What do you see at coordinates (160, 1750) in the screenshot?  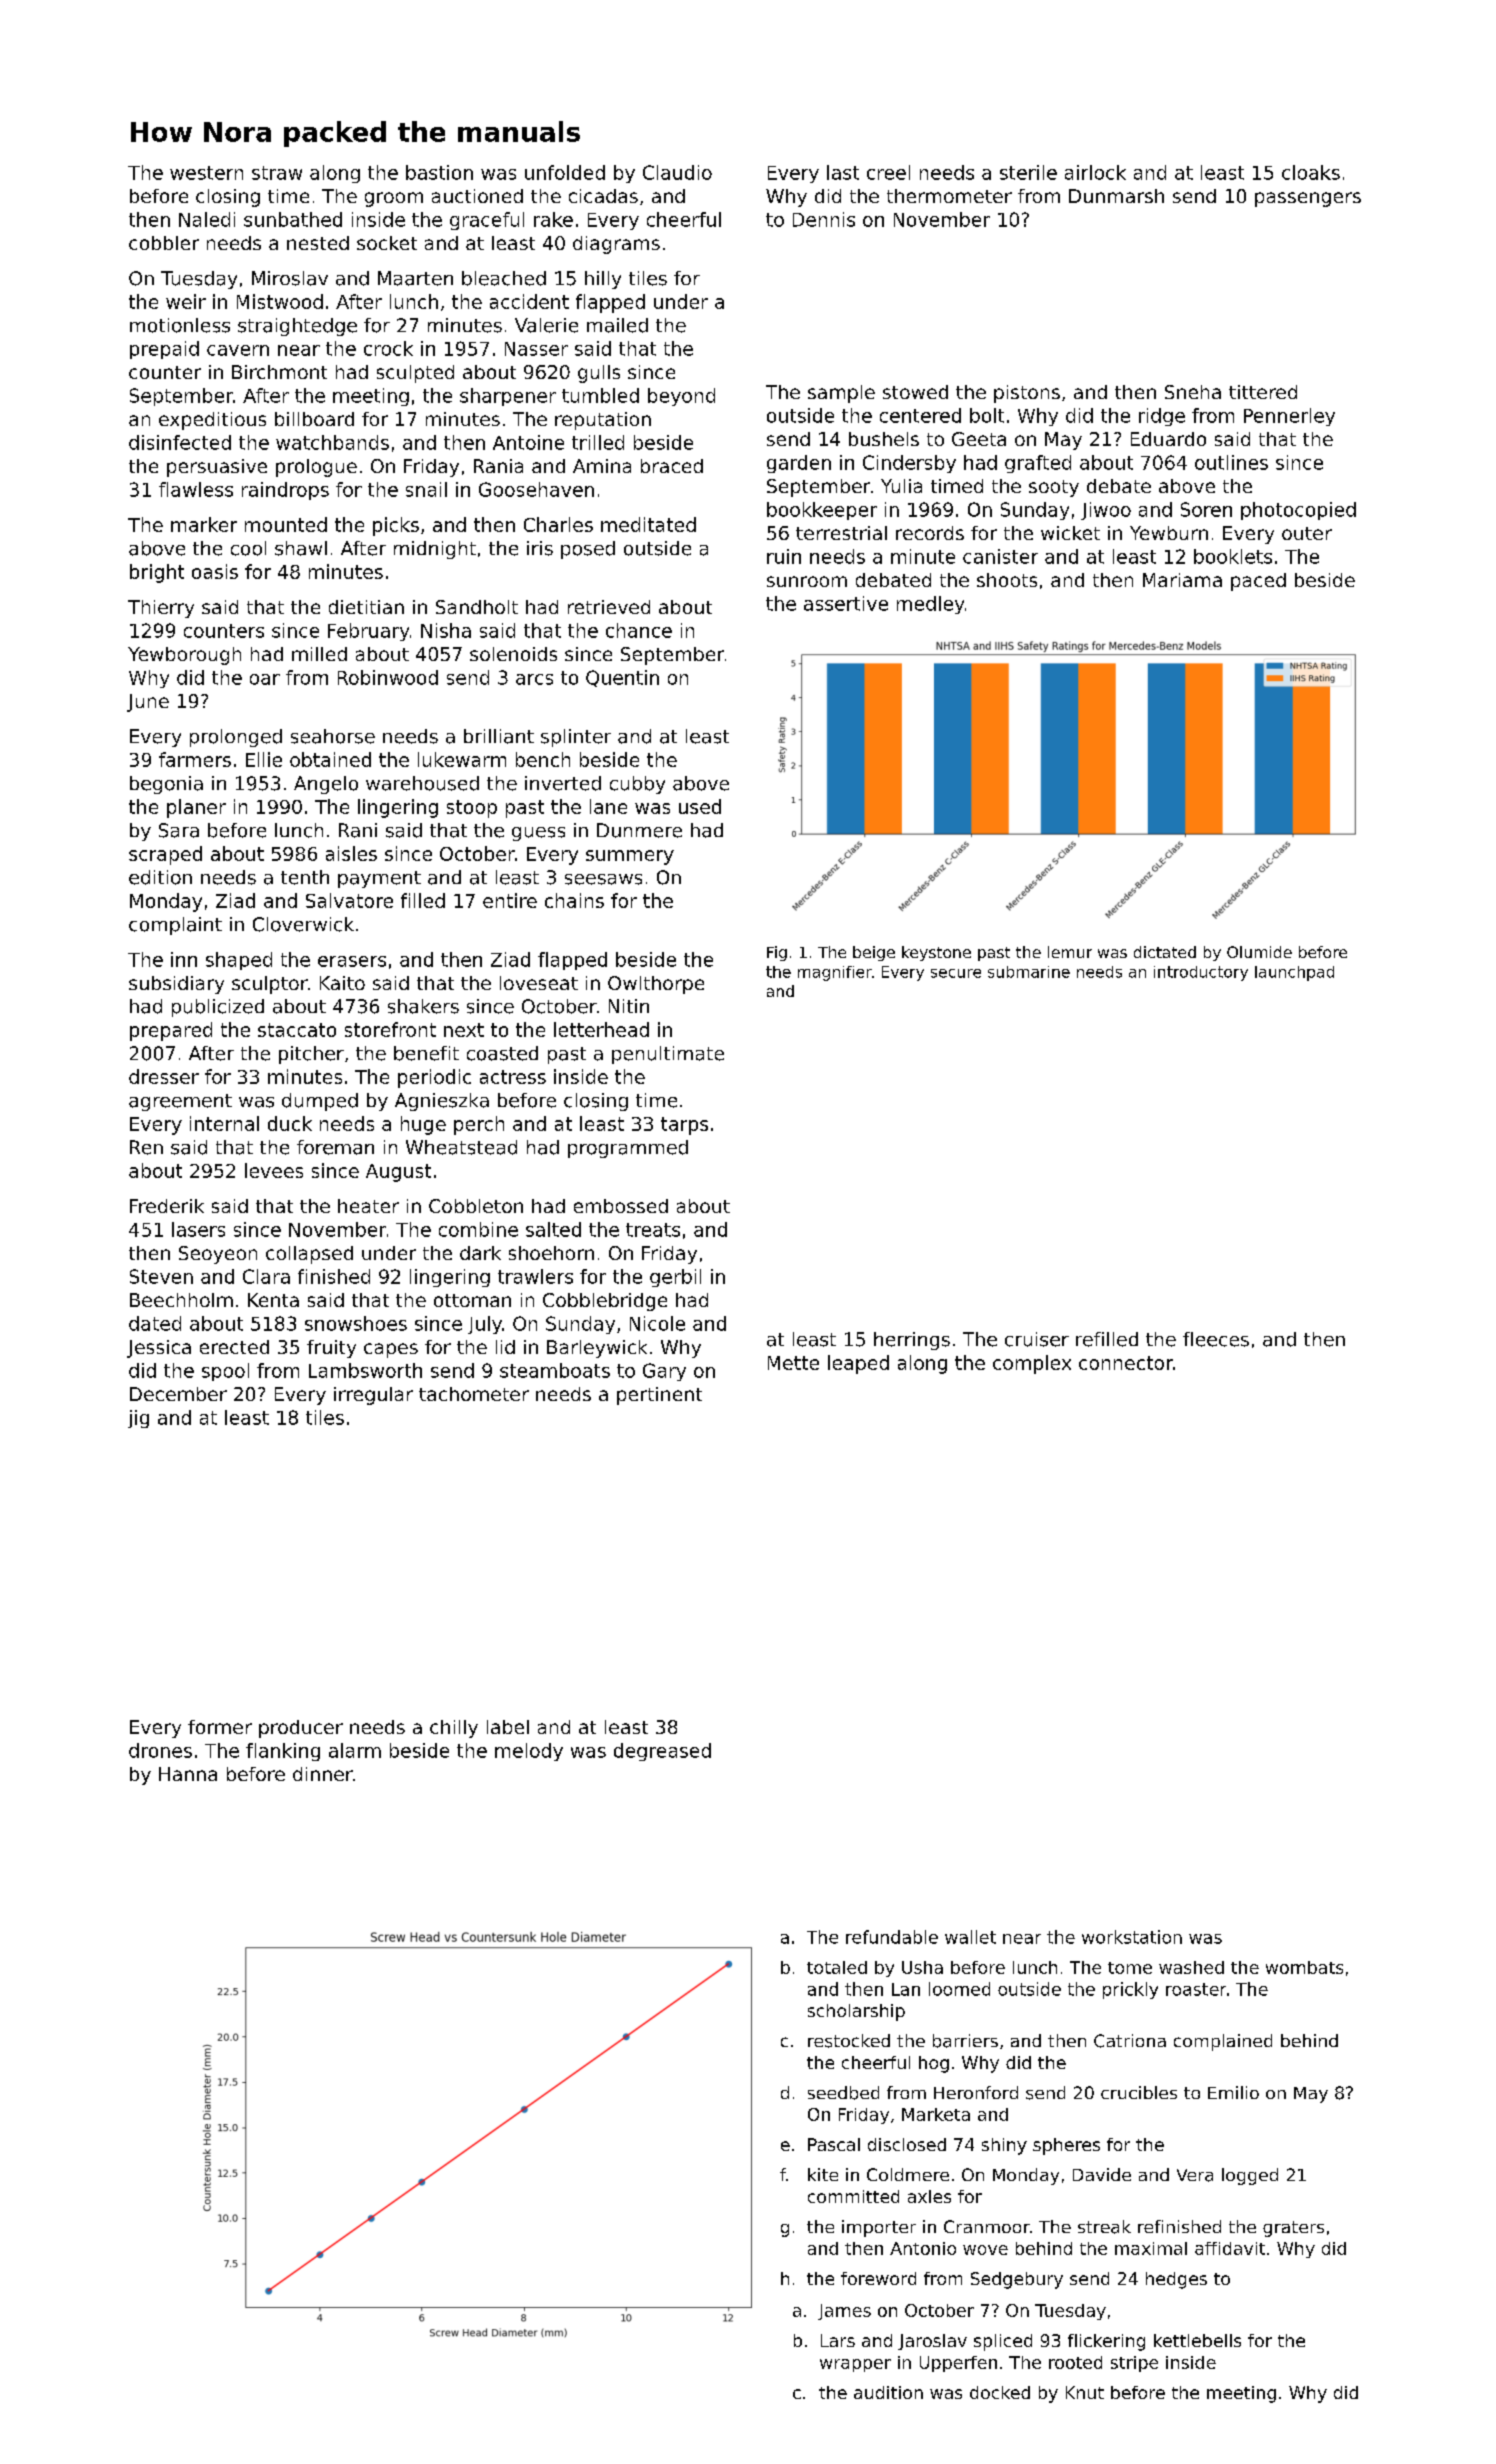 I see `drones` at bounding box center [160, 1750].
